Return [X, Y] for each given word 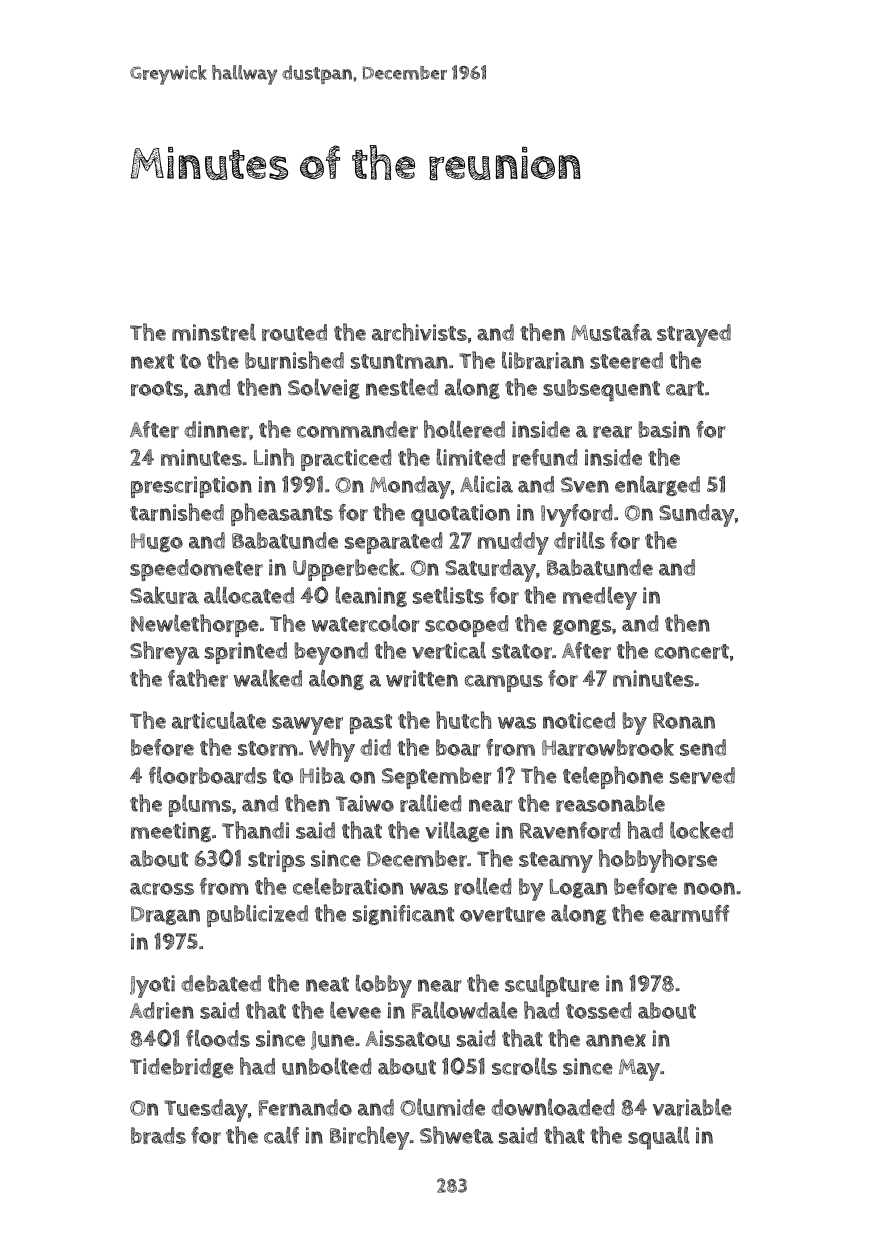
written [422, 678]
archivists [419, 332]
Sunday [697, 515]
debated [221, 983]
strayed [694, 335]
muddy [513, 543]
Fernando [305, 1107]
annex [616, 1040]
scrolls [524, 1066]
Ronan [684, 721]
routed [294, 332]
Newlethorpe [195, 625]
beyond [331, 653]
